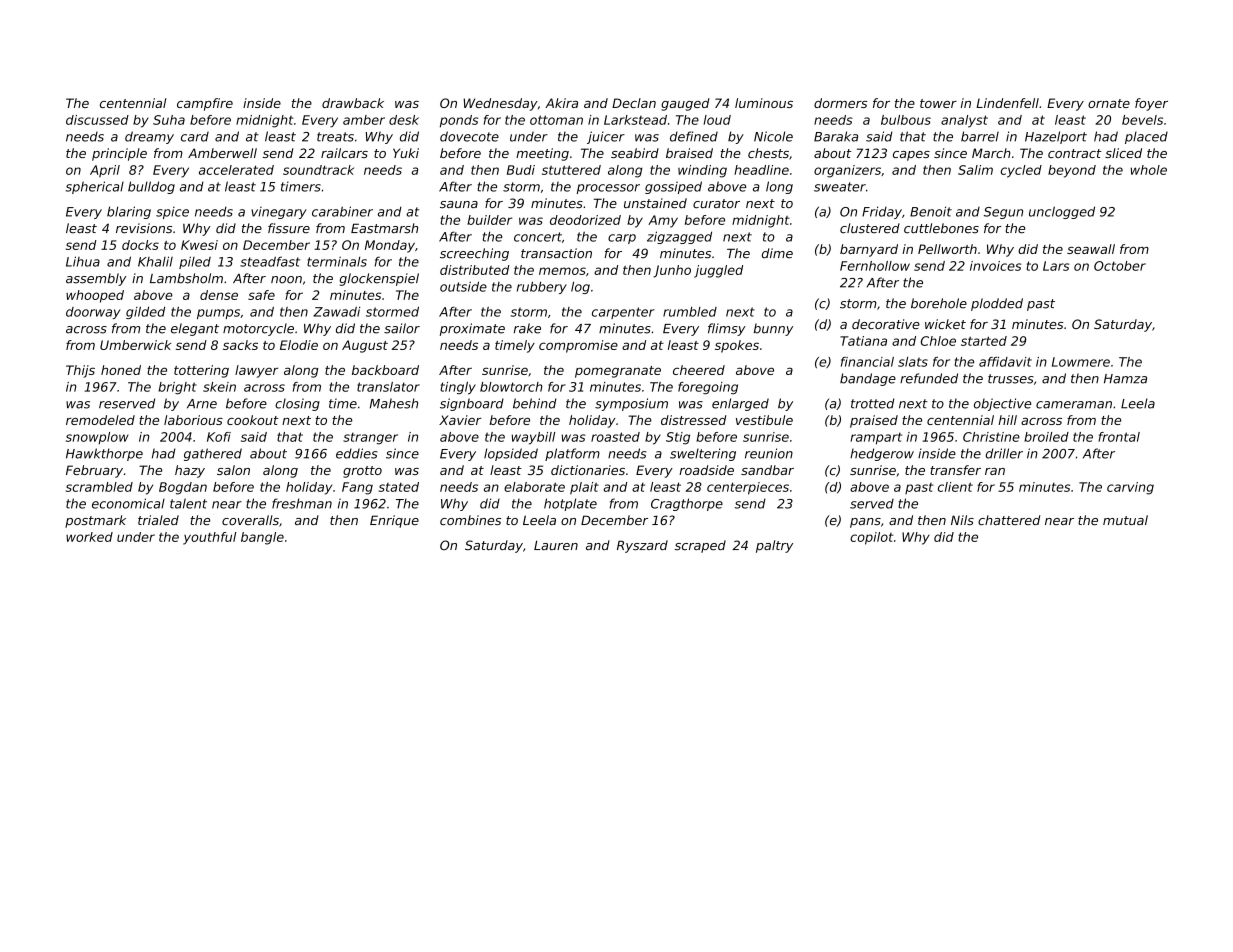 This document has height=952, width=1233. Describe the element at coordinates (318, 170) in the document. I see `soundtrack` at that location.
